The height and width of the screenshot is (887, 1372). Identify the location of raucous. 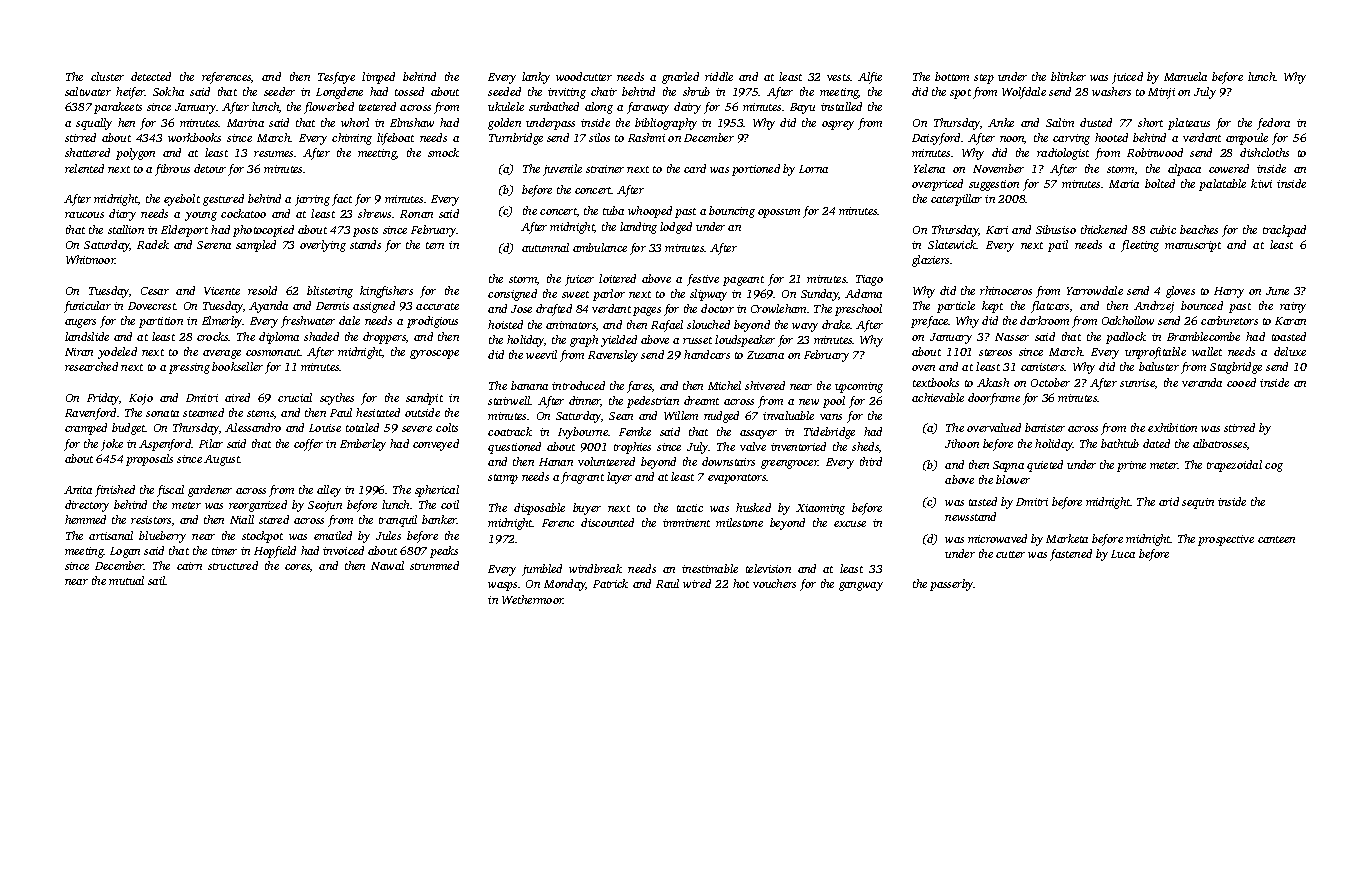
(84, 215).
